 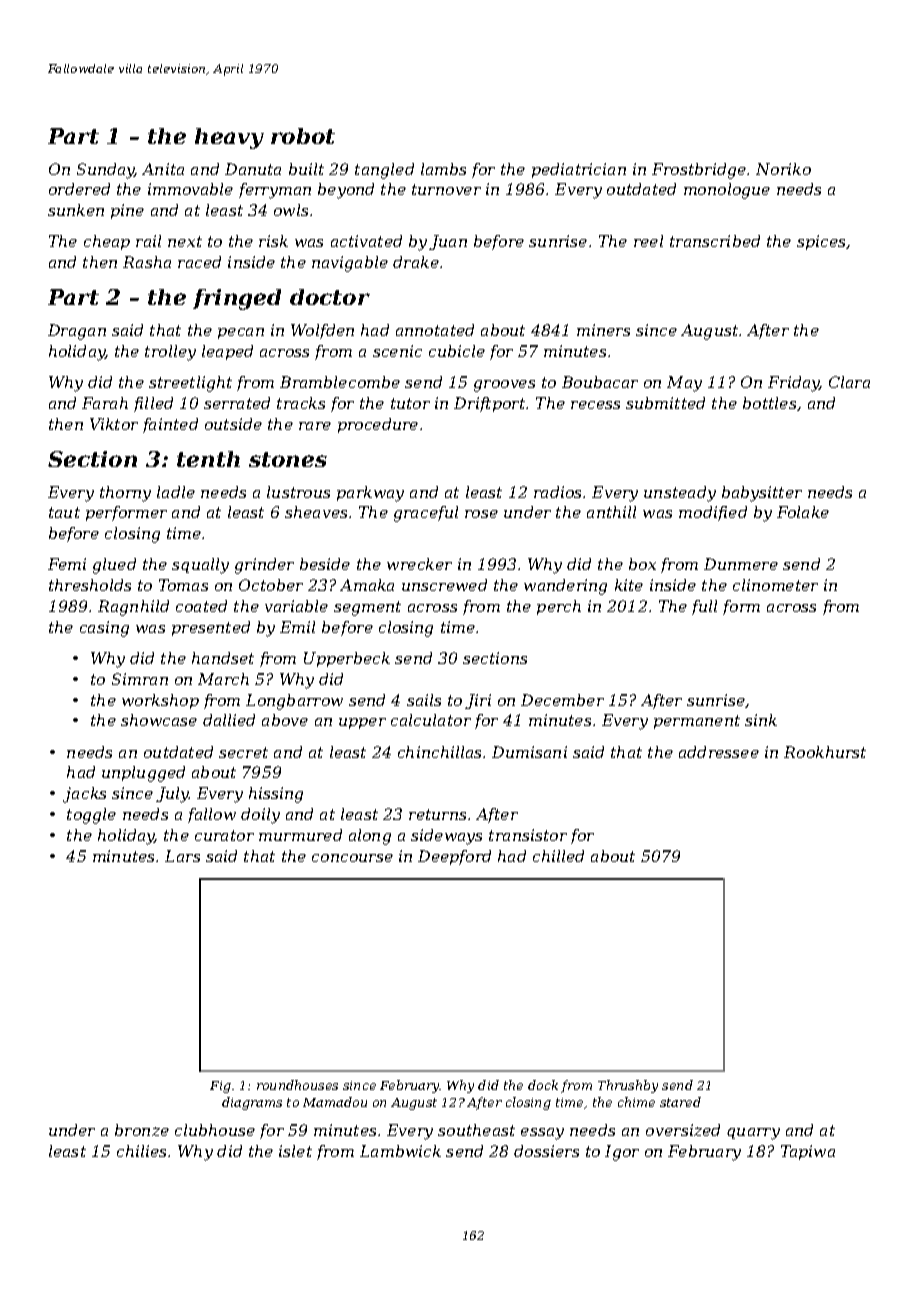 What do you see at coordinates (384, 171) in the image?
I see `tangled` at bounding box center [384, 171].
